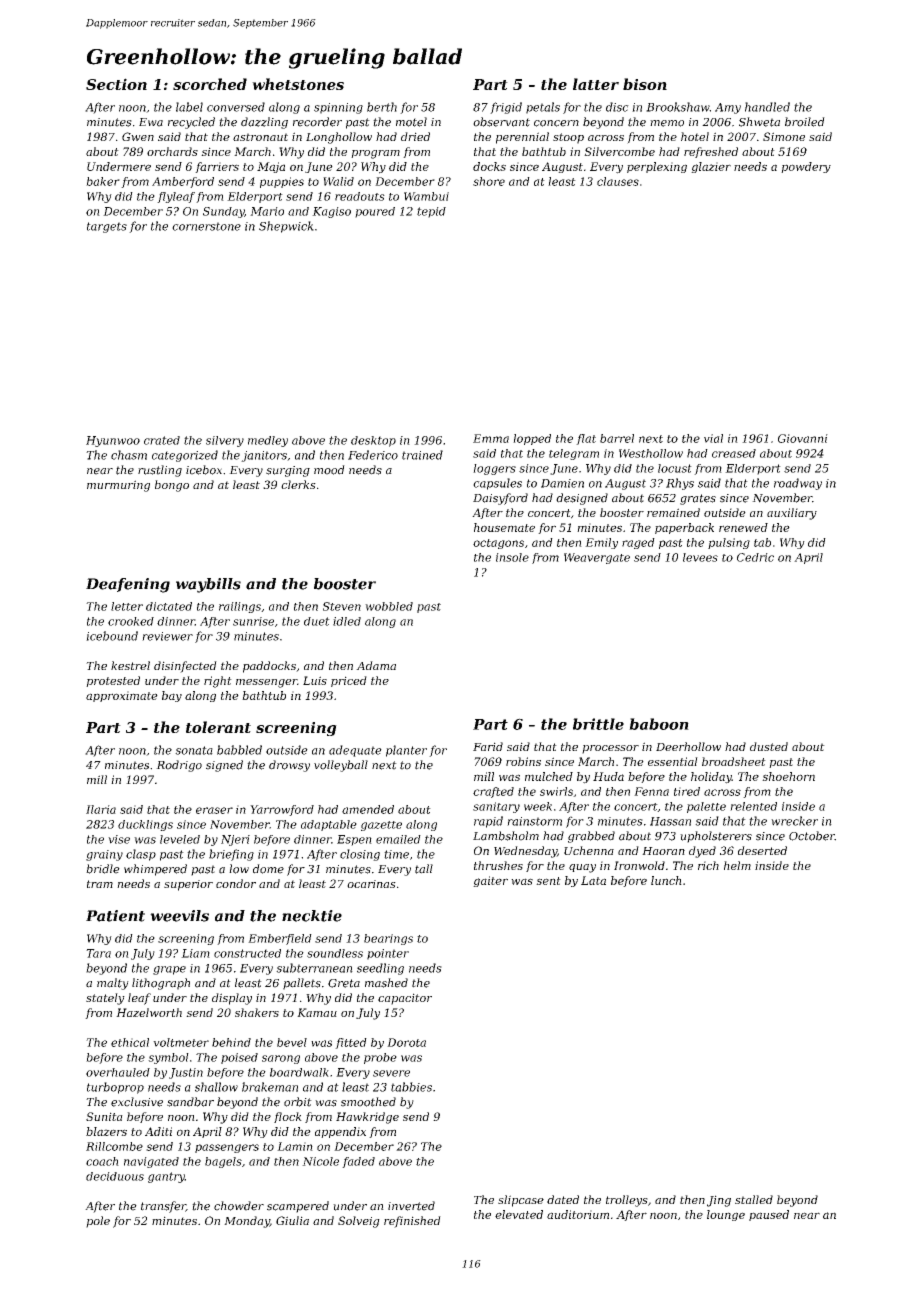 This screenshot has width=924, height=1308. I want to click on constructed, so click(247, 953).
